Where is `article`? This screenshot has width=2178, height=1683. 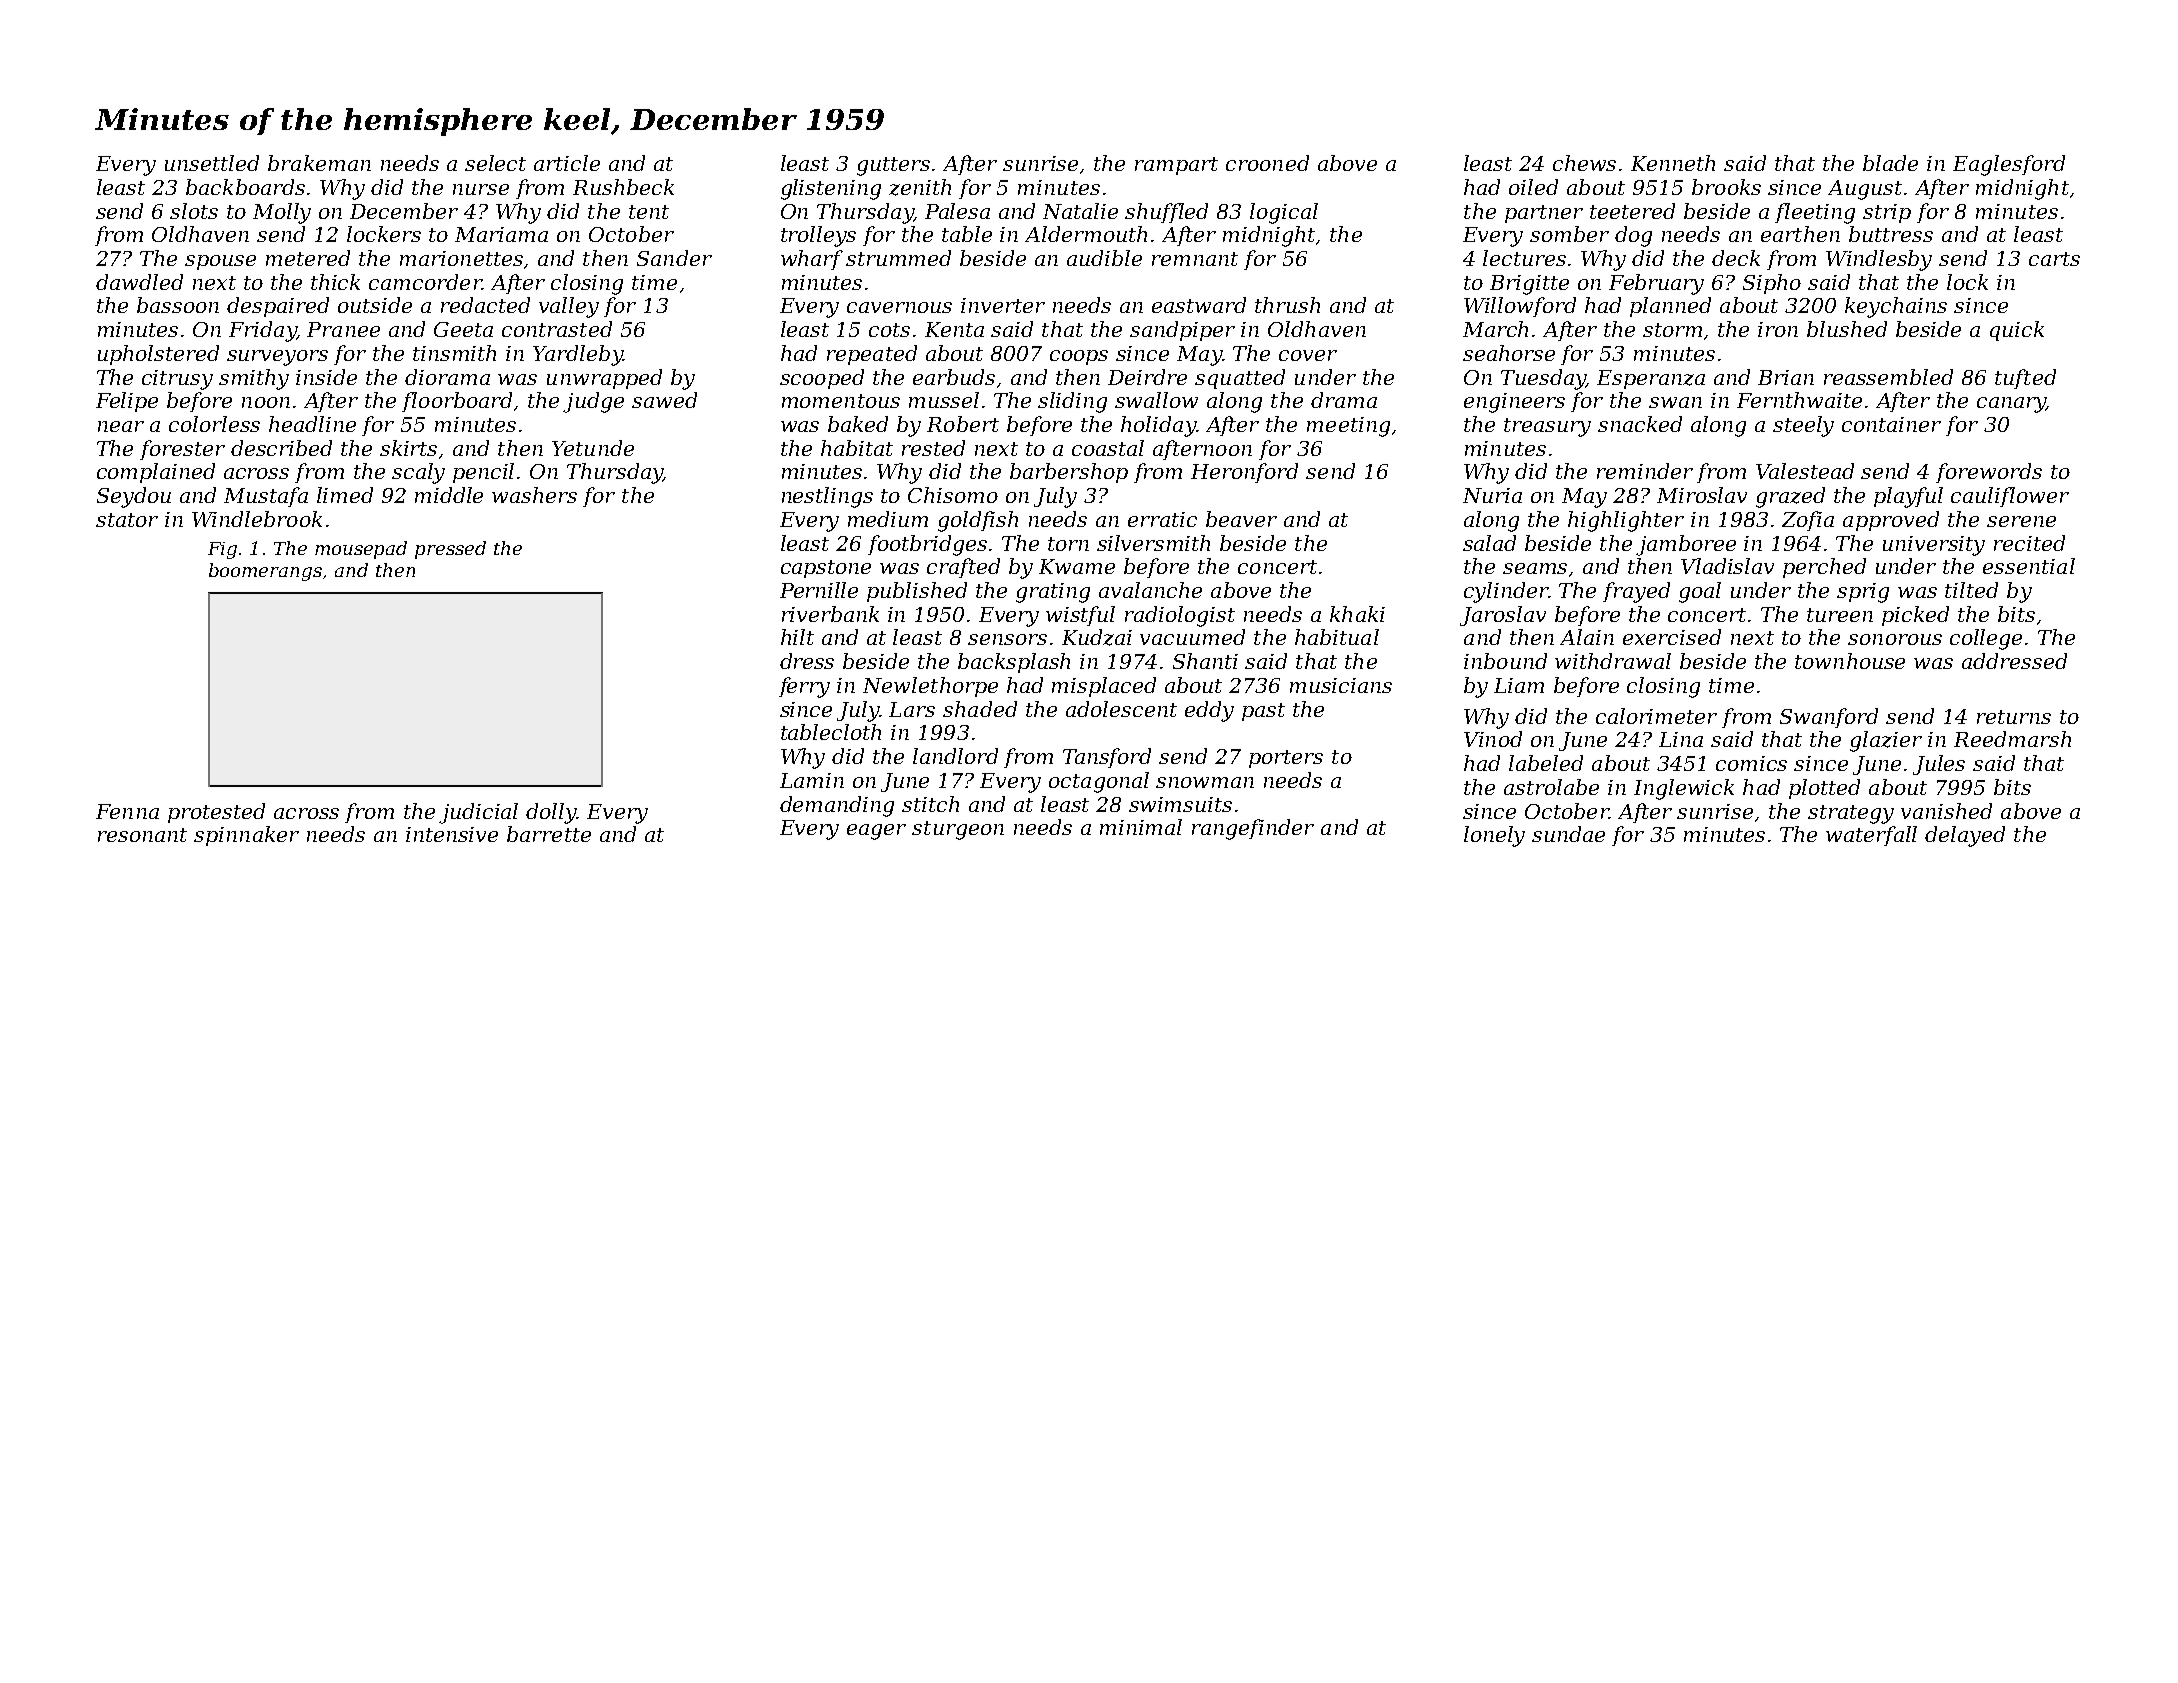
article is located at coordinates (567, 163).
